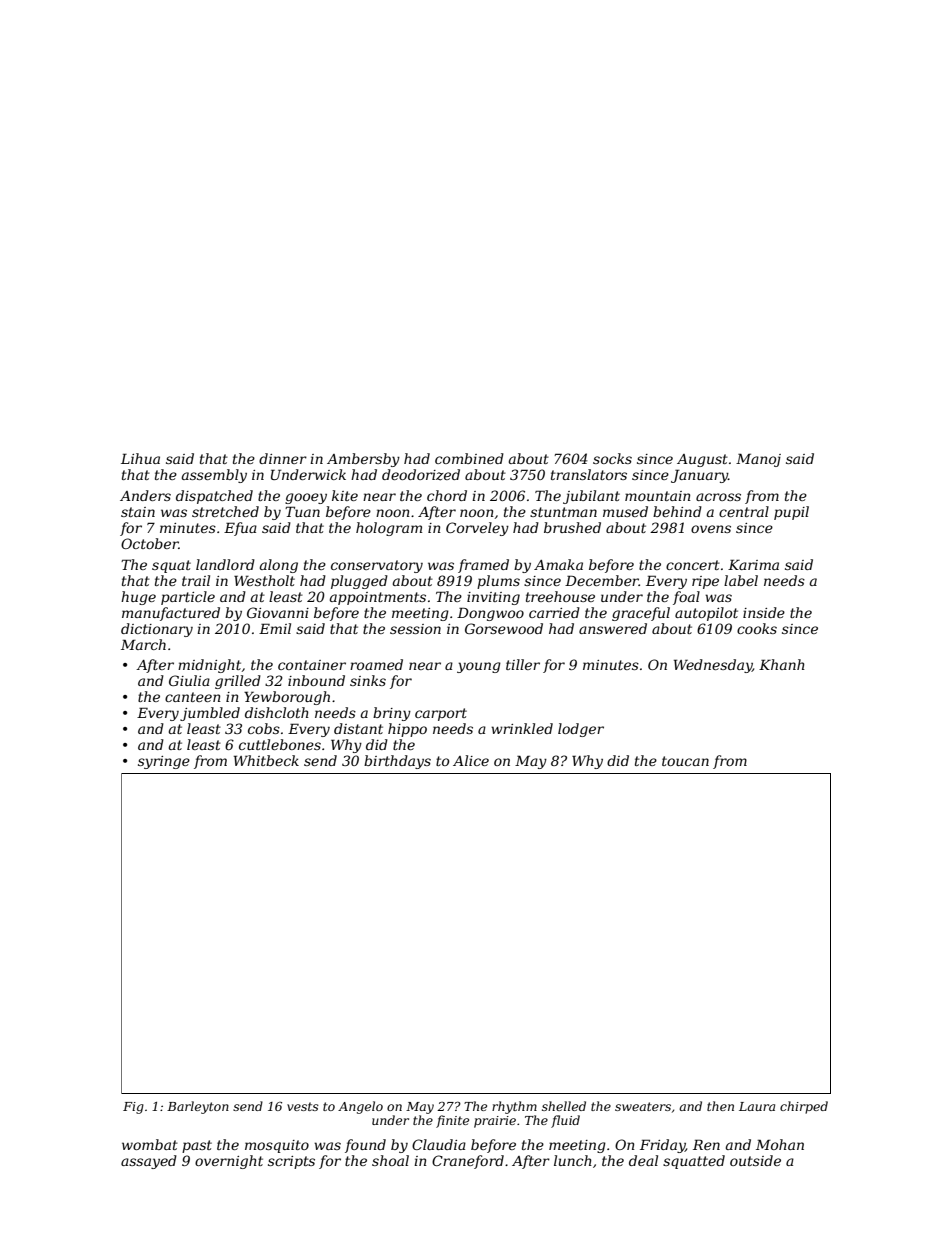 The image size is (952, 1233). Describe the element at coordinates (514, 1107) in the page. I see `rhythm` at that location.
